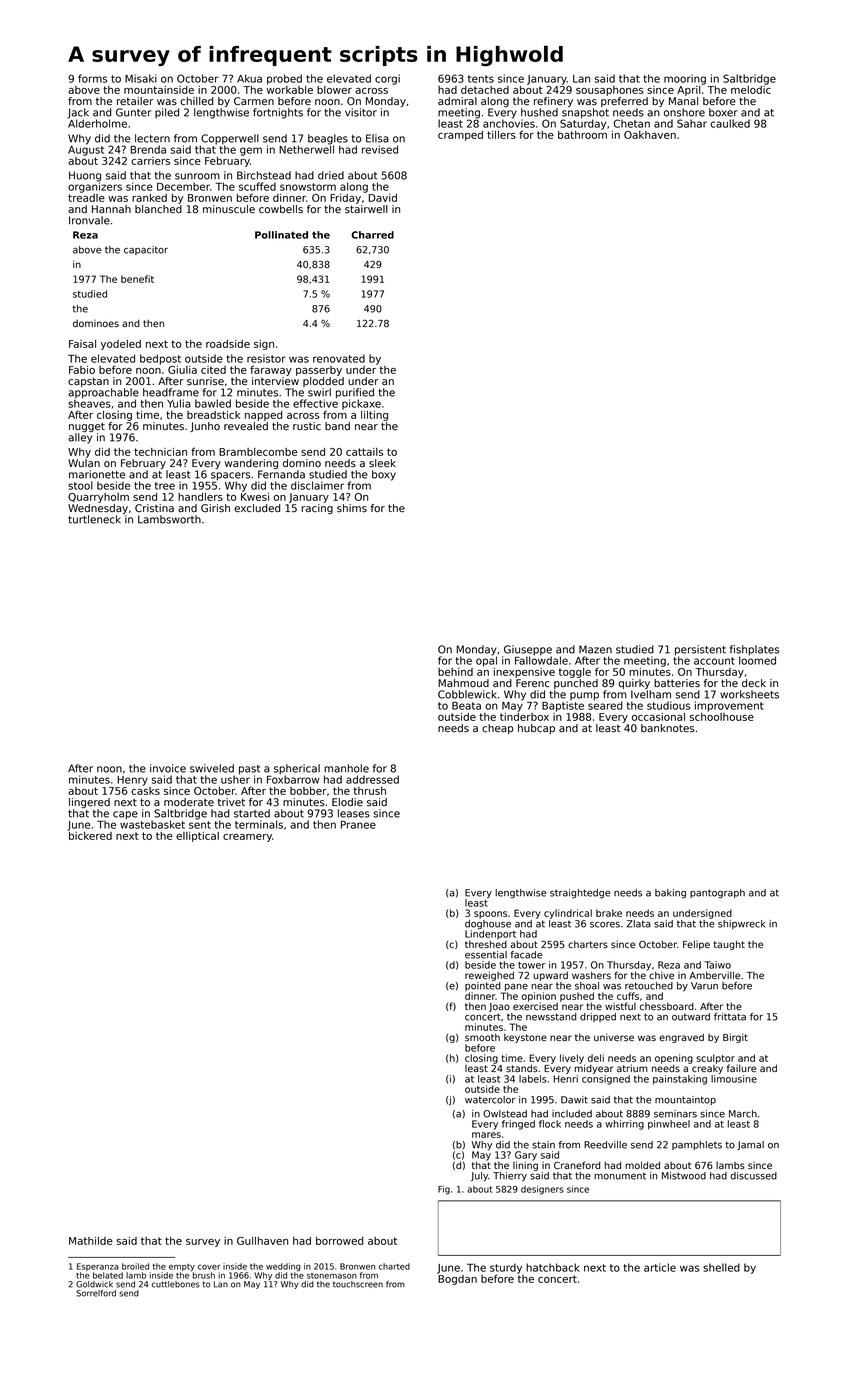 This document has width=849, height=1400. I want to click on touchscreen, so click(358, 1284).
